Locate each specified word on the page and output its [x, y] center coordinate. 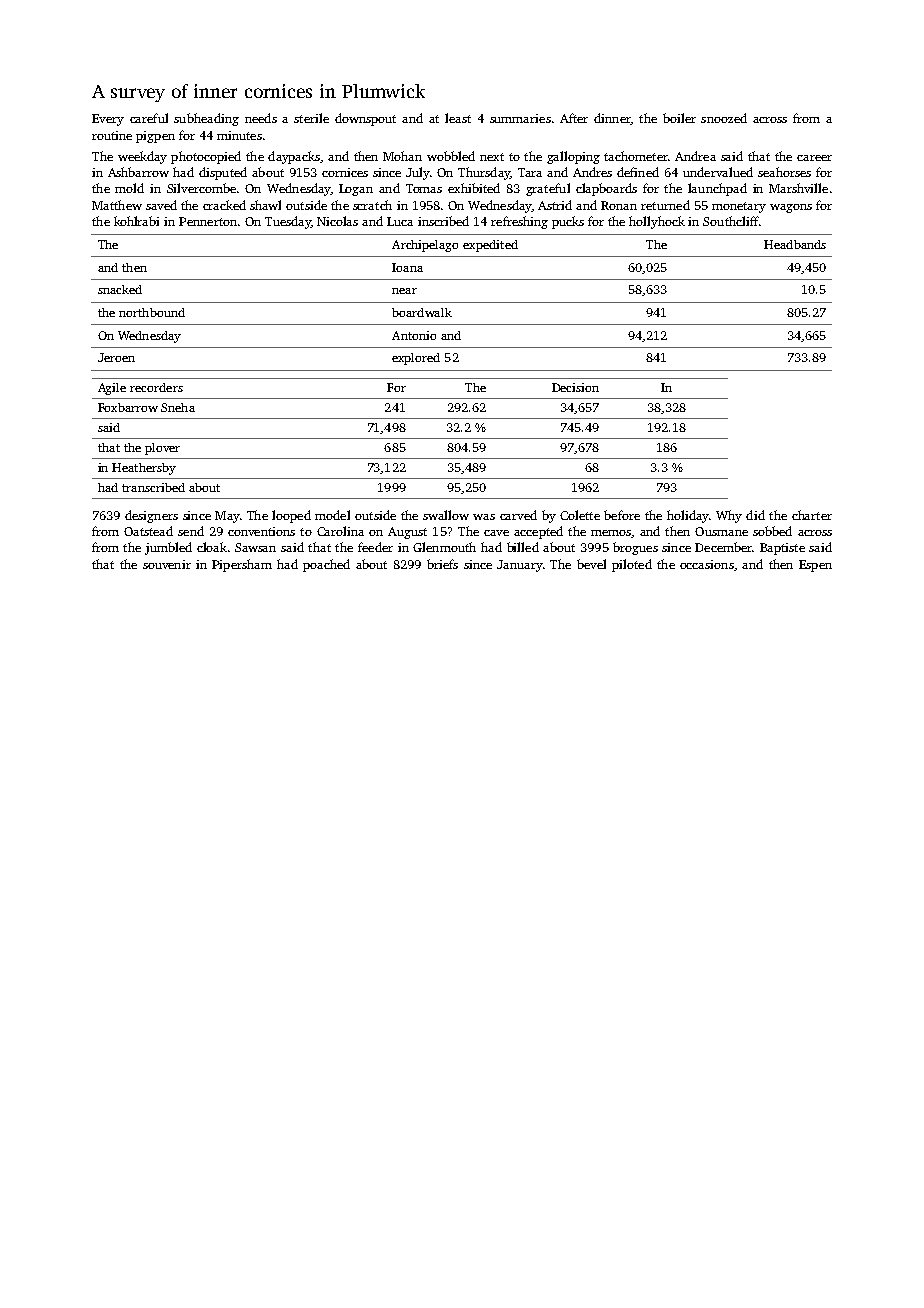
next [492, 157]
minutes [239, 135]
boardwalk [422, 312]
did [755, 515]
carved [518, 515]
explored [416, 359]
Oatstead [148, 531]
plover [162, 449]
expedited [490, 246]
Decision [575, 387]
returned [665, 205]
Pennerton [208, 221]
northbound [152, 312]
